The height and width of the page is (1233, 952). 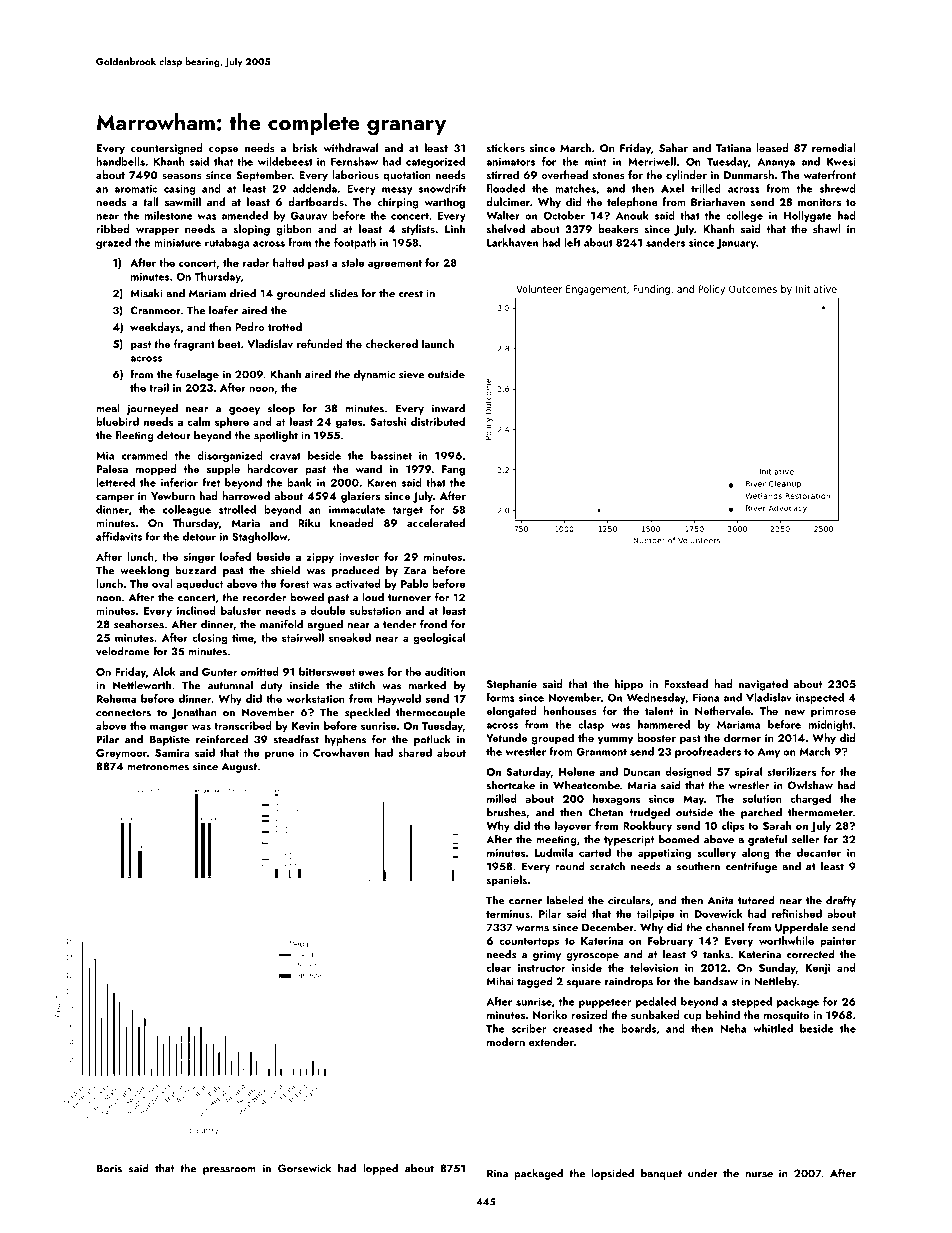 I want to click on copse, so click(x=223, y=151).
